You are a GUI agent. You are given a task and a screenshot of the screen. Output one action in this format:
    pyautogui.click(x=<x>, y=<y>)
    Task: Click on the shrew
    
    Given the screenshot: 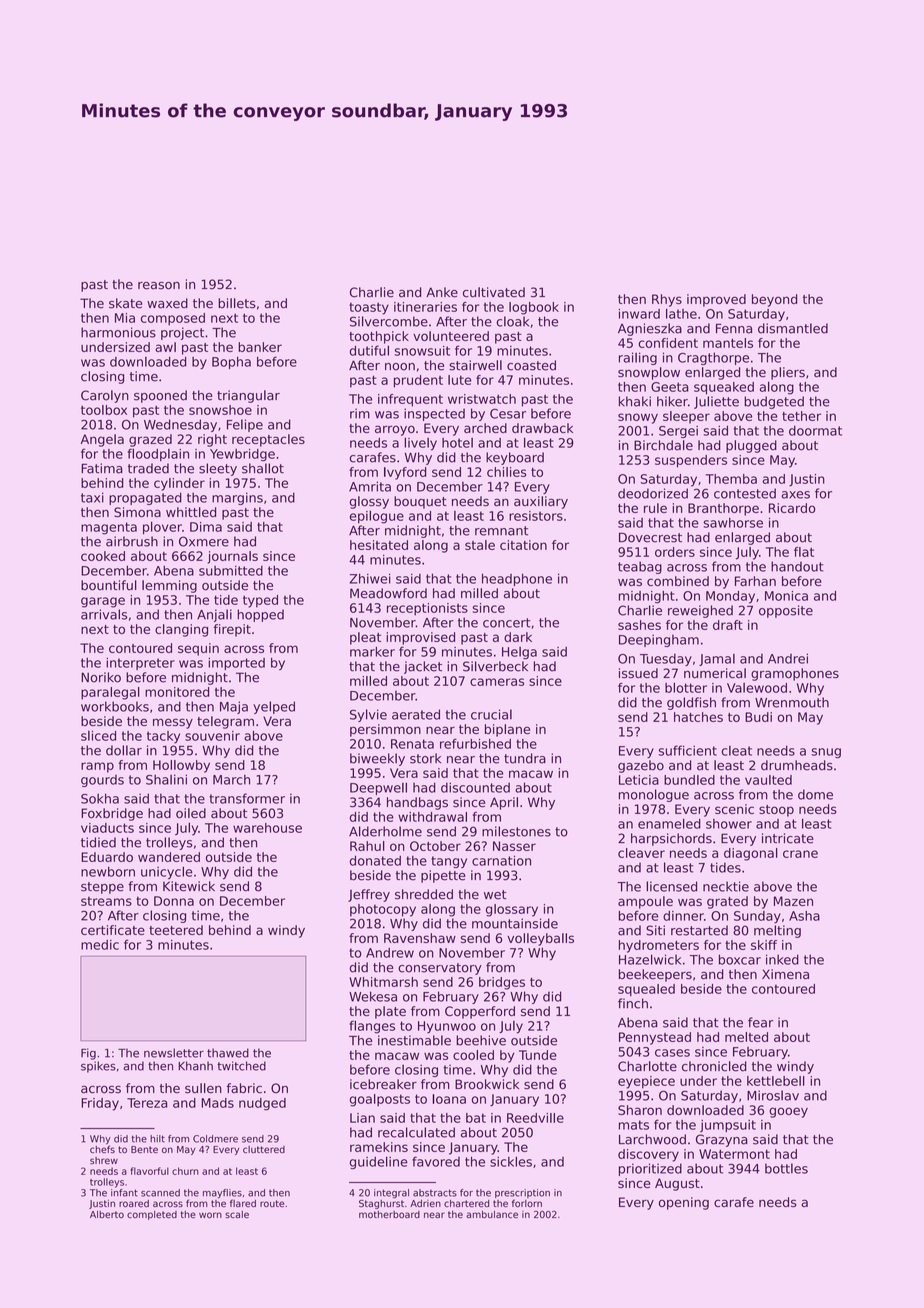 What is the action you would take?
    pyautogui.click(x=104, y=1161)
